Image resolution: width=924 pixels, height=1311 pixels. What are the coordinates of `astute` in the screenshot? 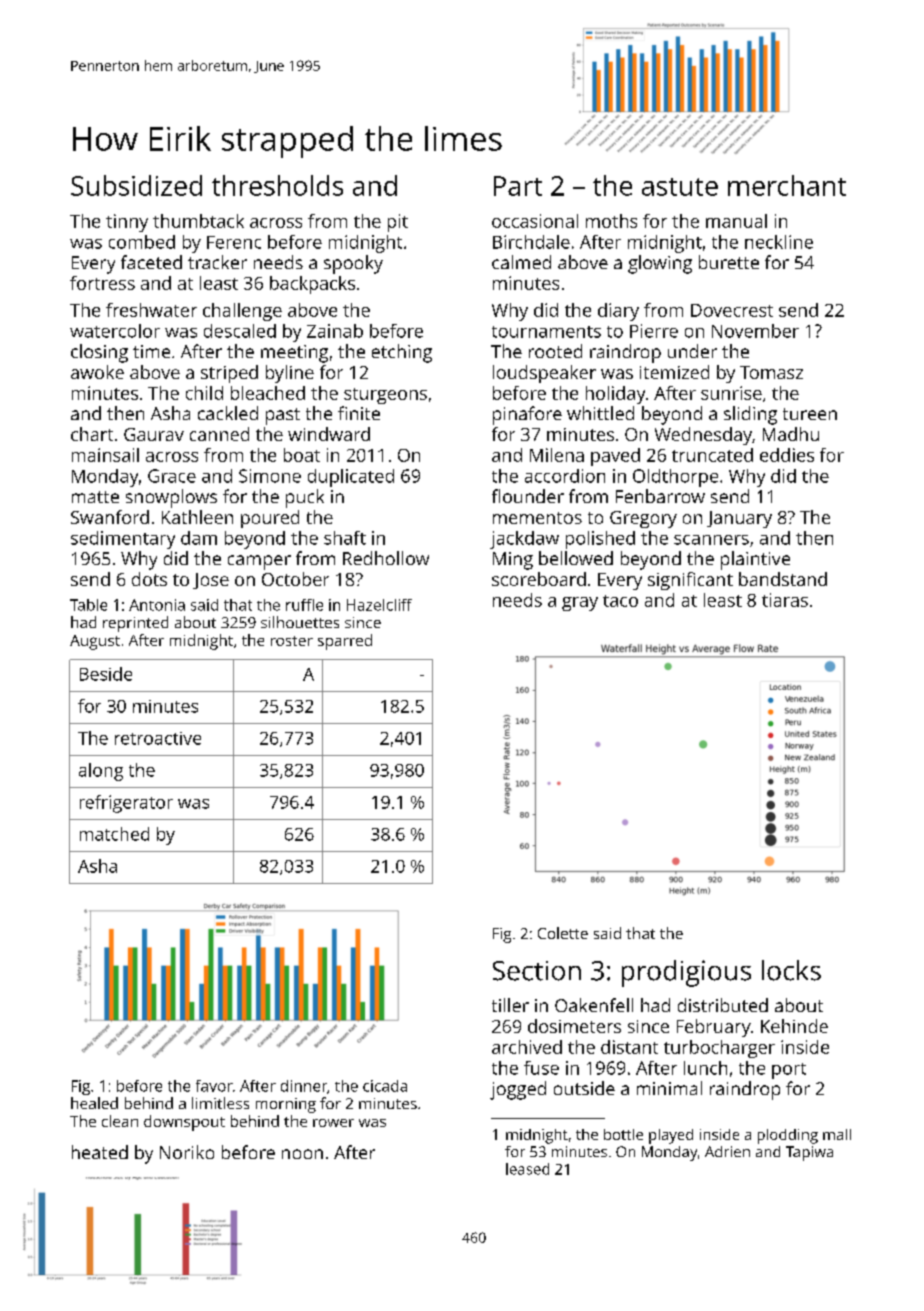 It's located at (680, 187).
